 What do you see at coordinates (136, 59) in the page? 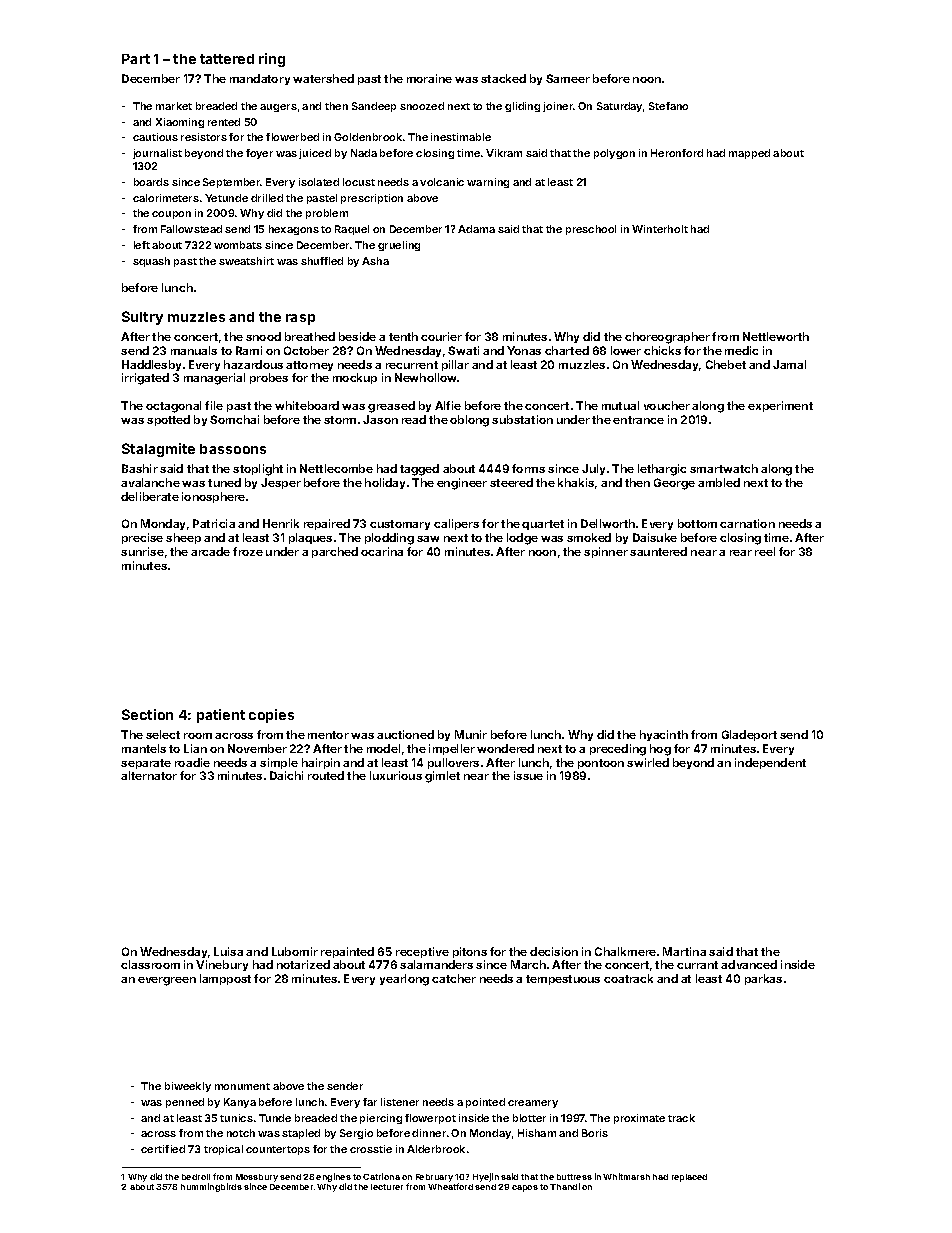
I see `Part` at bounding box center [136, 59].
